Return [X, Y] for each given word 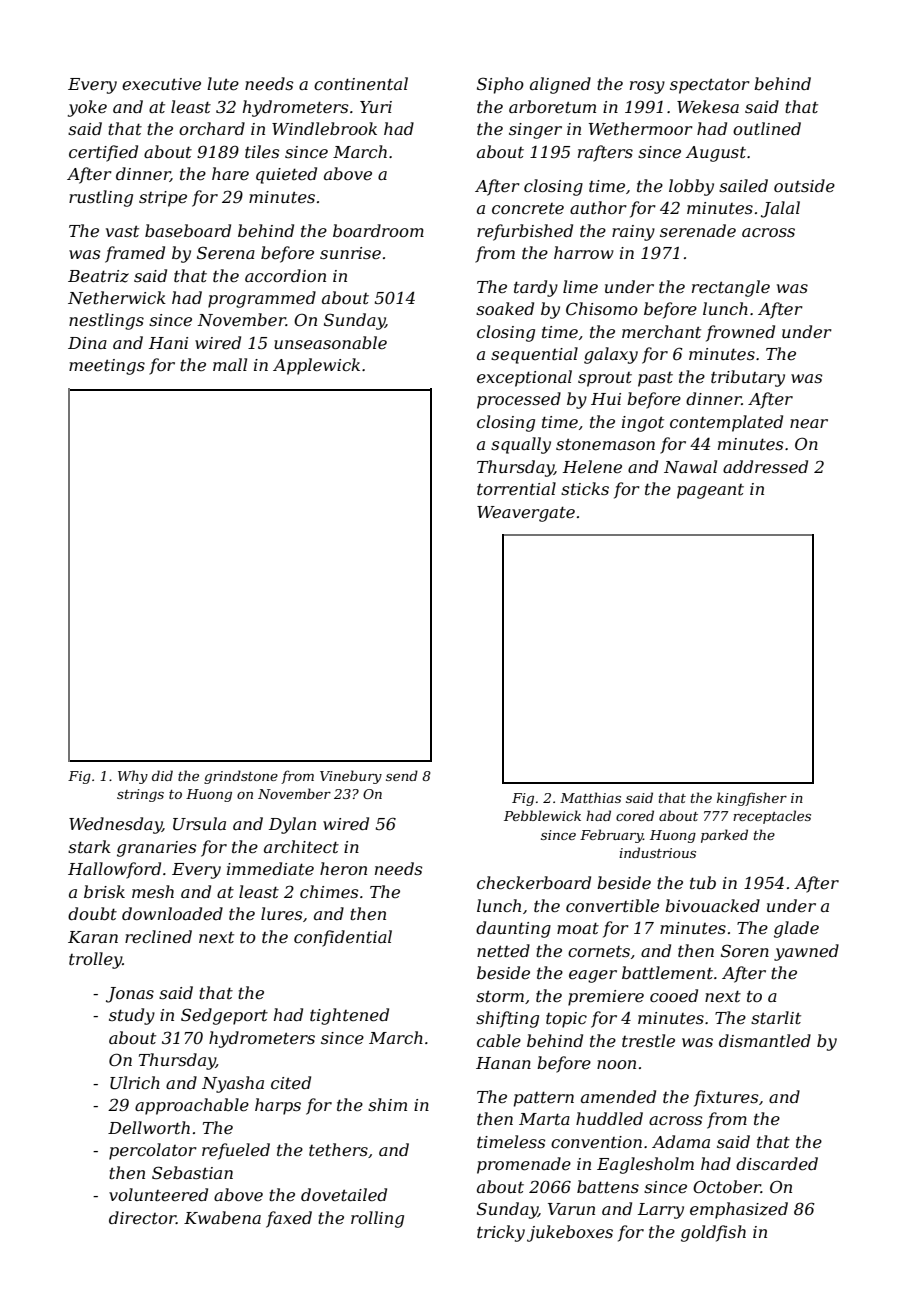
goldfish [713, 1233]
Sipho [500, 85]
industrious [657, 852]
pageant [710, 491]
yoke [87, 108]
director [142, 1217]
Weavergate [526, 514]
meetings [107, 367]
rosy [647, 87]
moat [578, 928]
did [162, 775]
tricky [501, 1233]
